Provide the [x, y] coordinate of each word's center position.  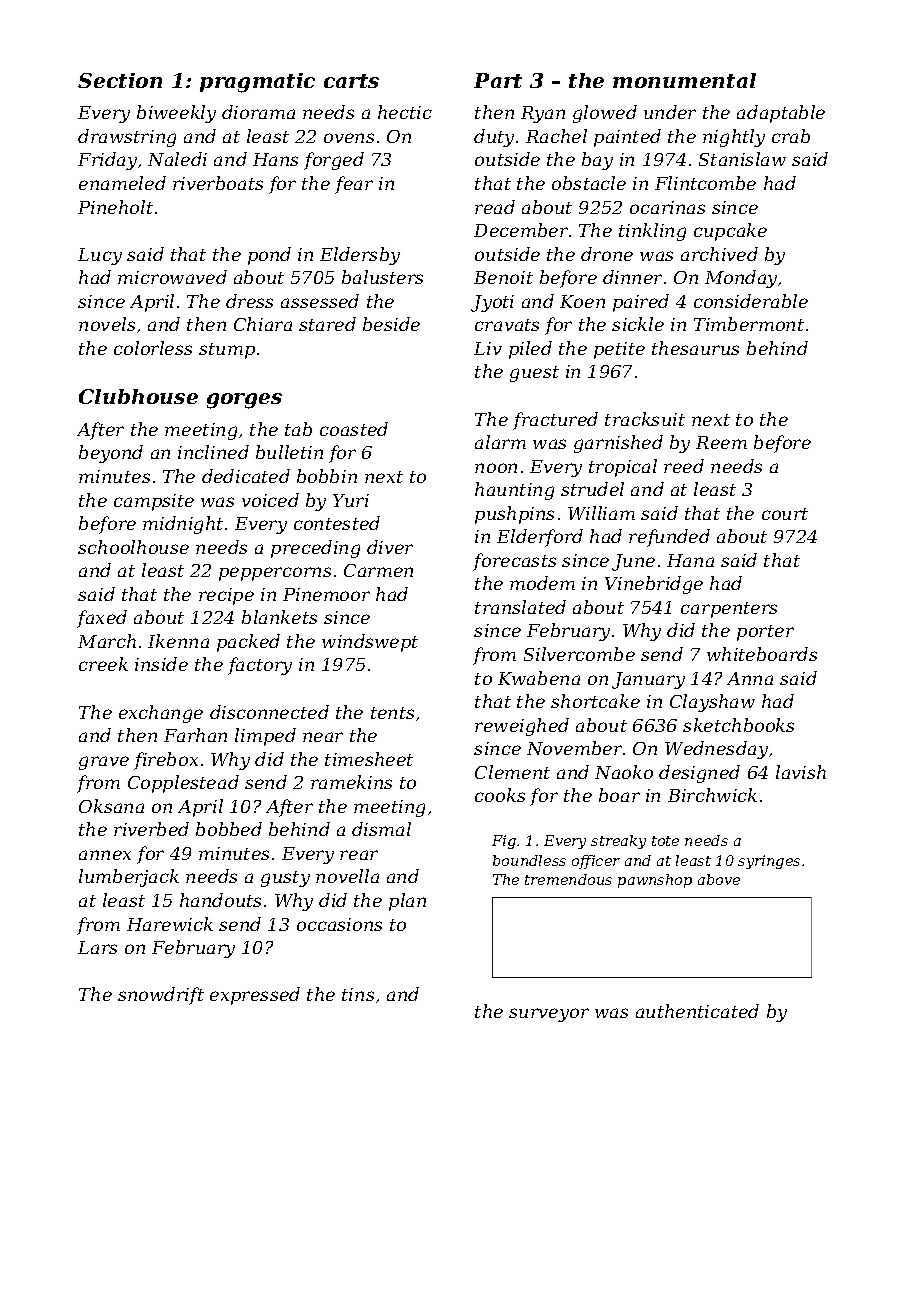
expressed [255, 996]
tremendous [568, 879]
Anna [750, 678]
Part [498, 80]
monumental [684, 80]
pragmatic [257, 83]
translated [520, 607]
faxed [102, 619]
